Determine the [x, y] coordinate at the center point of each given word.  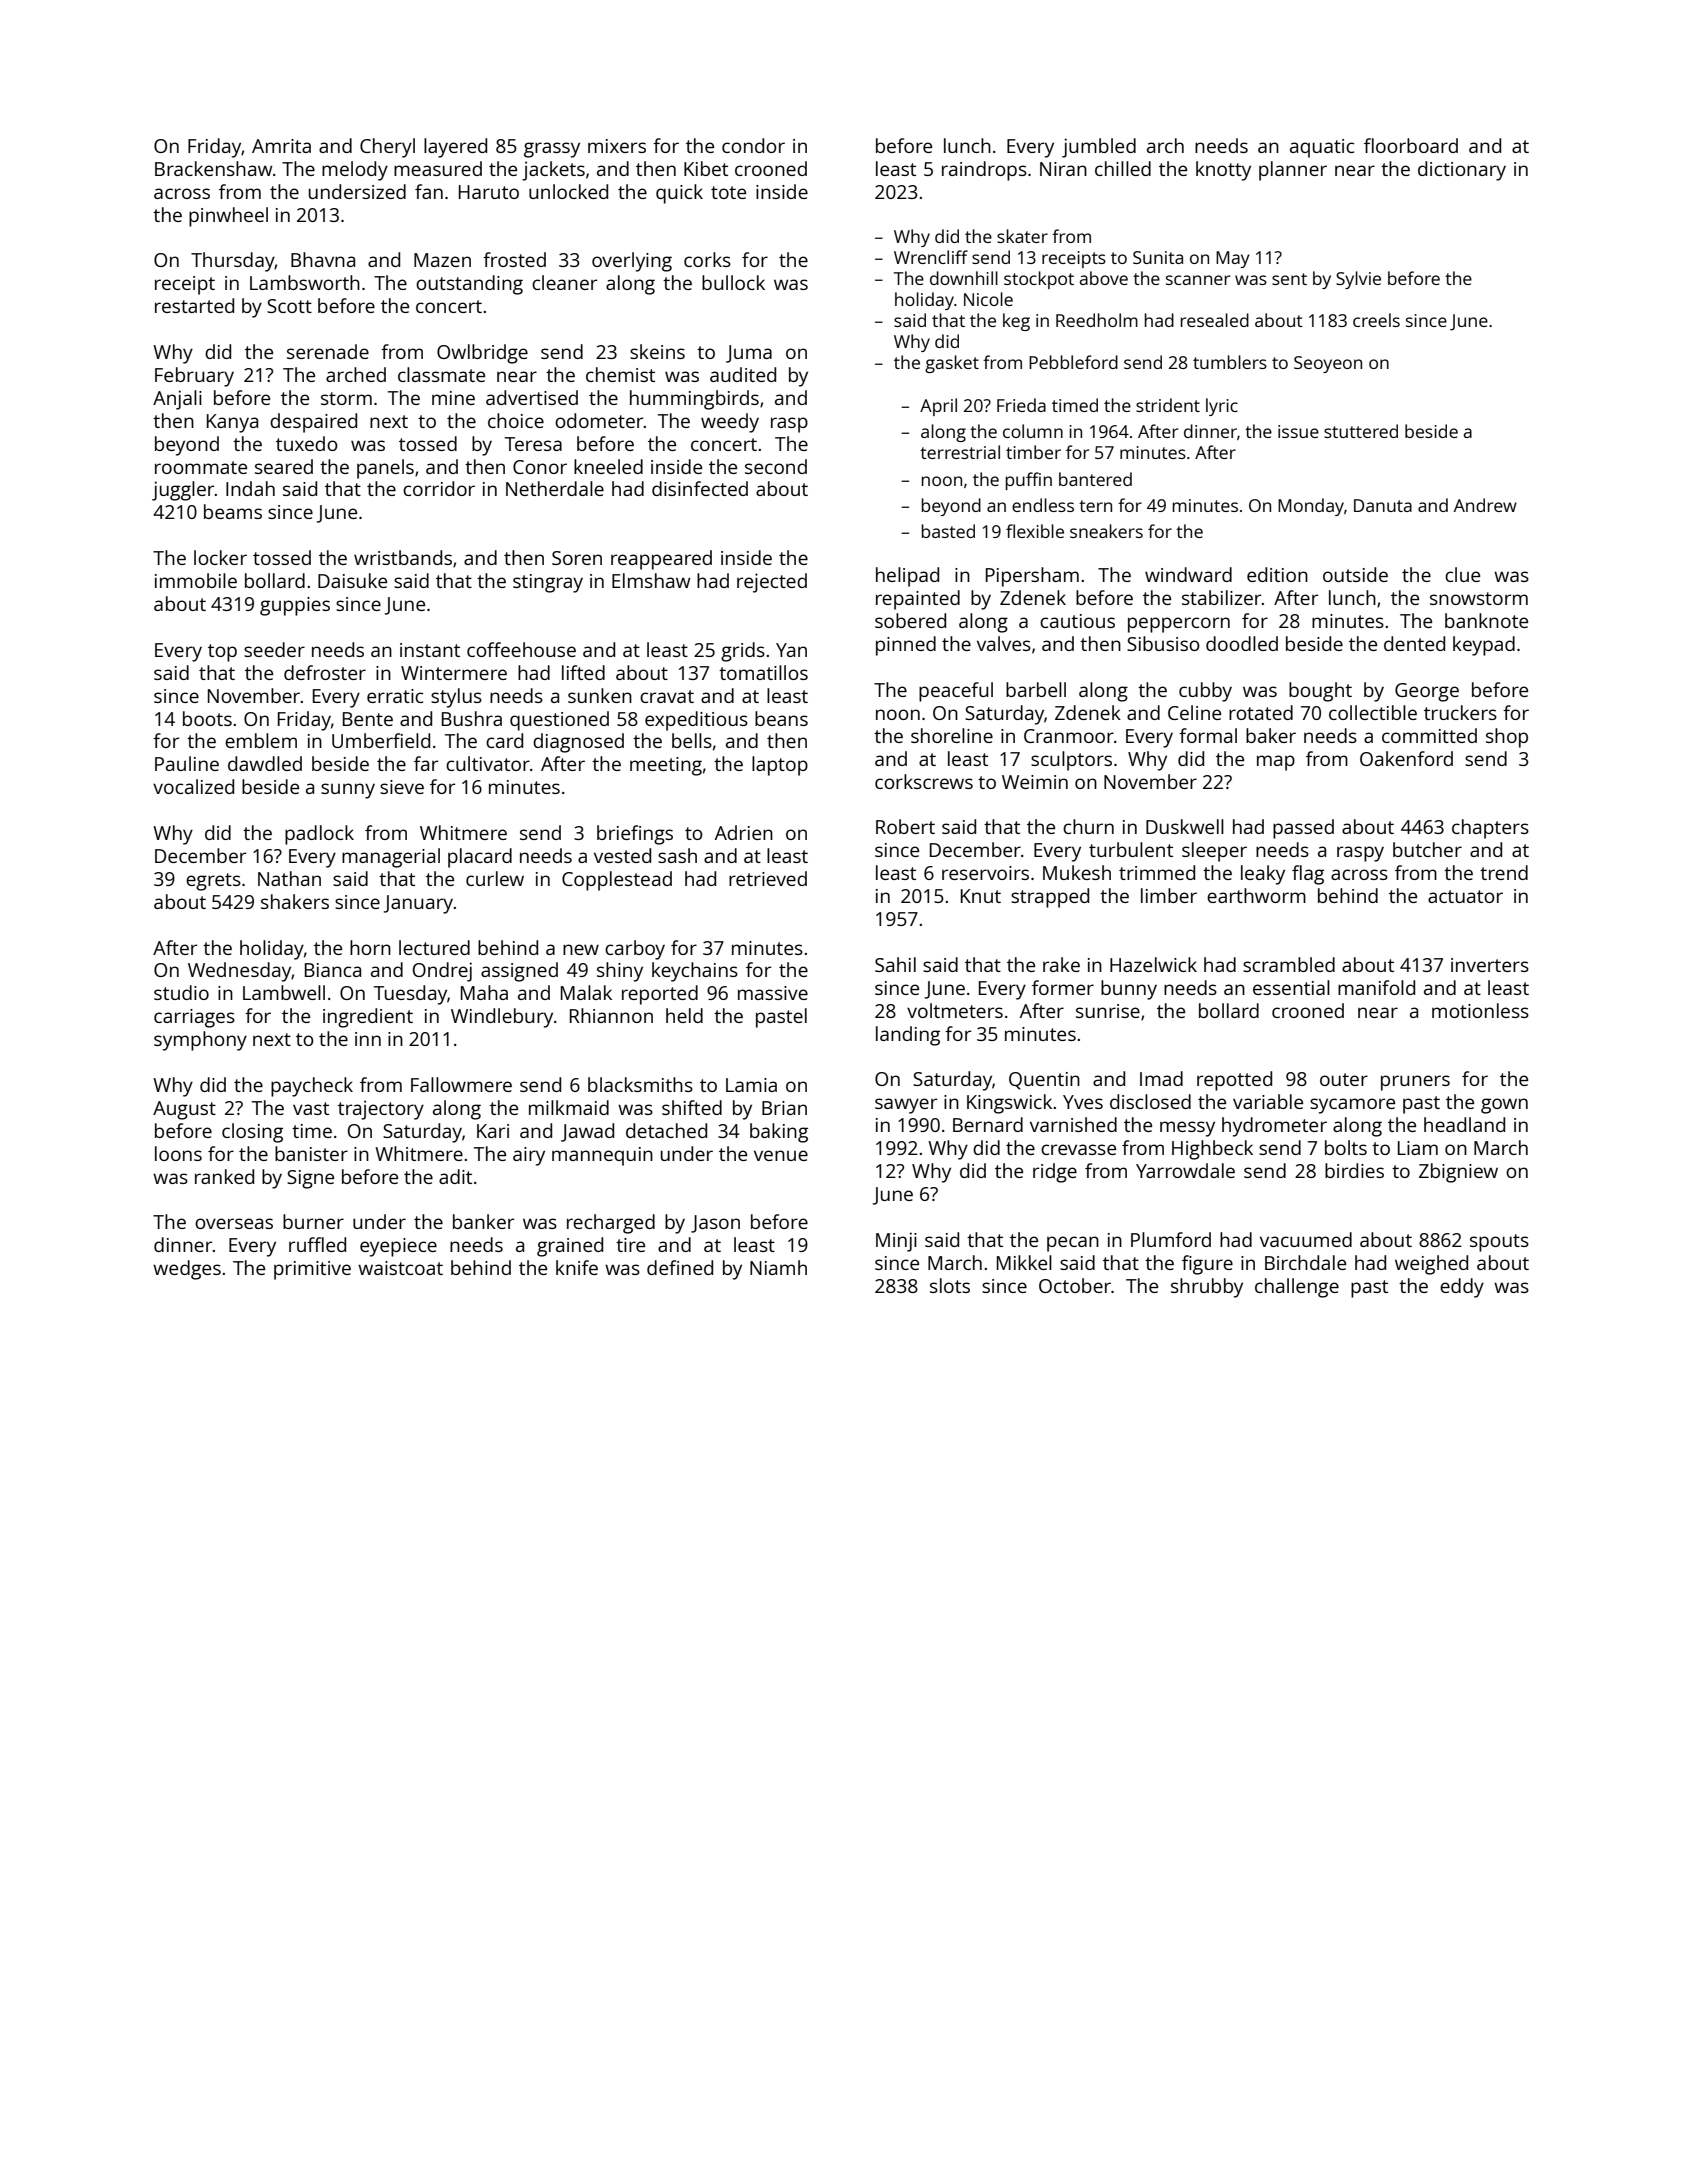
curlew [495, 878]
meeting [666, 766]
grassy [552, 150]
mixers [617, 146]
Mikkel [1024, 1262]
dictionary [1462, 171]
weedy [730, 423]
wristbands [403, 557]
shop [1507, 738]
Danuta [1383, 505]
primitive [312, 1270]
